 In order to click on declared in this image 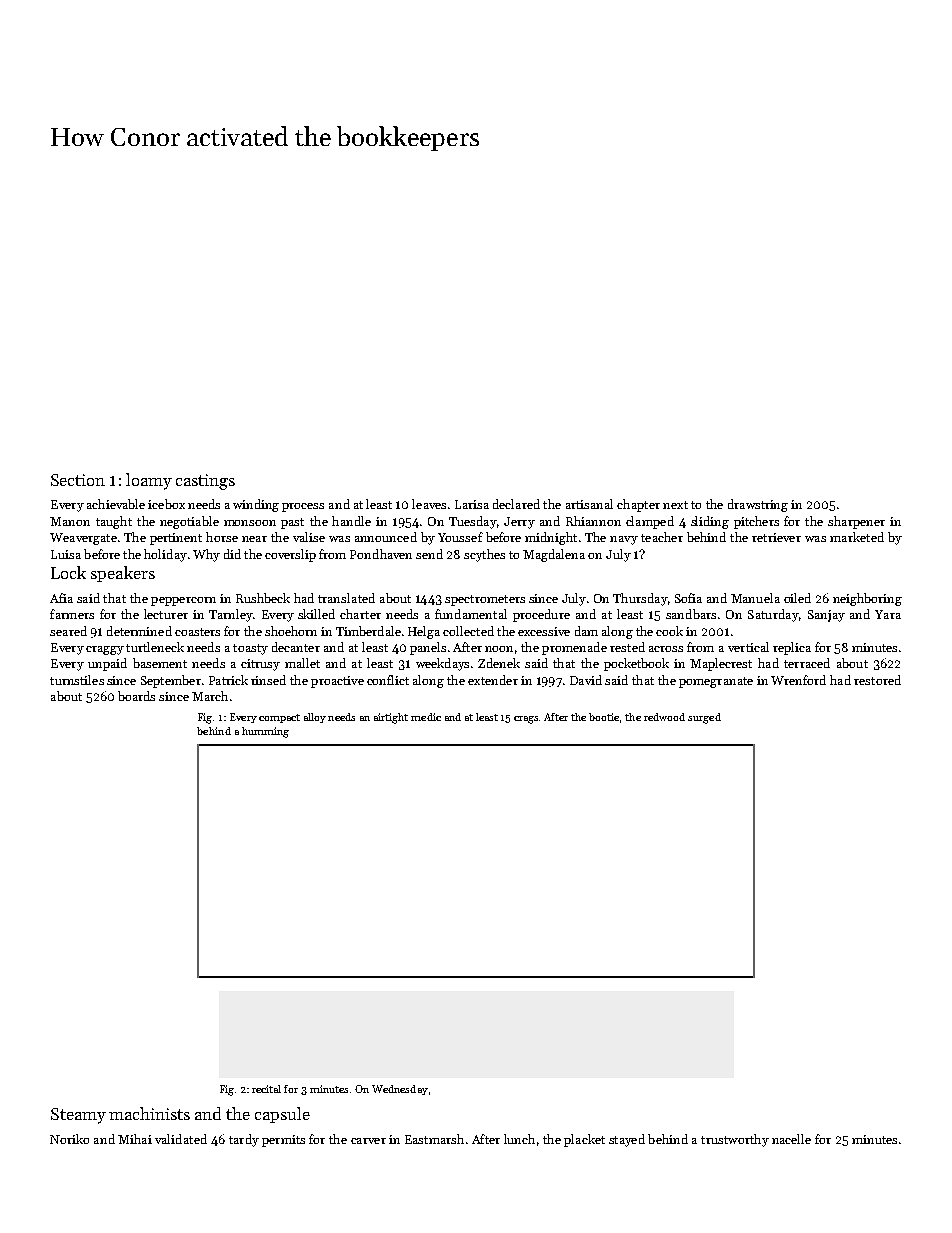, I will do `click(516, 504)`.
